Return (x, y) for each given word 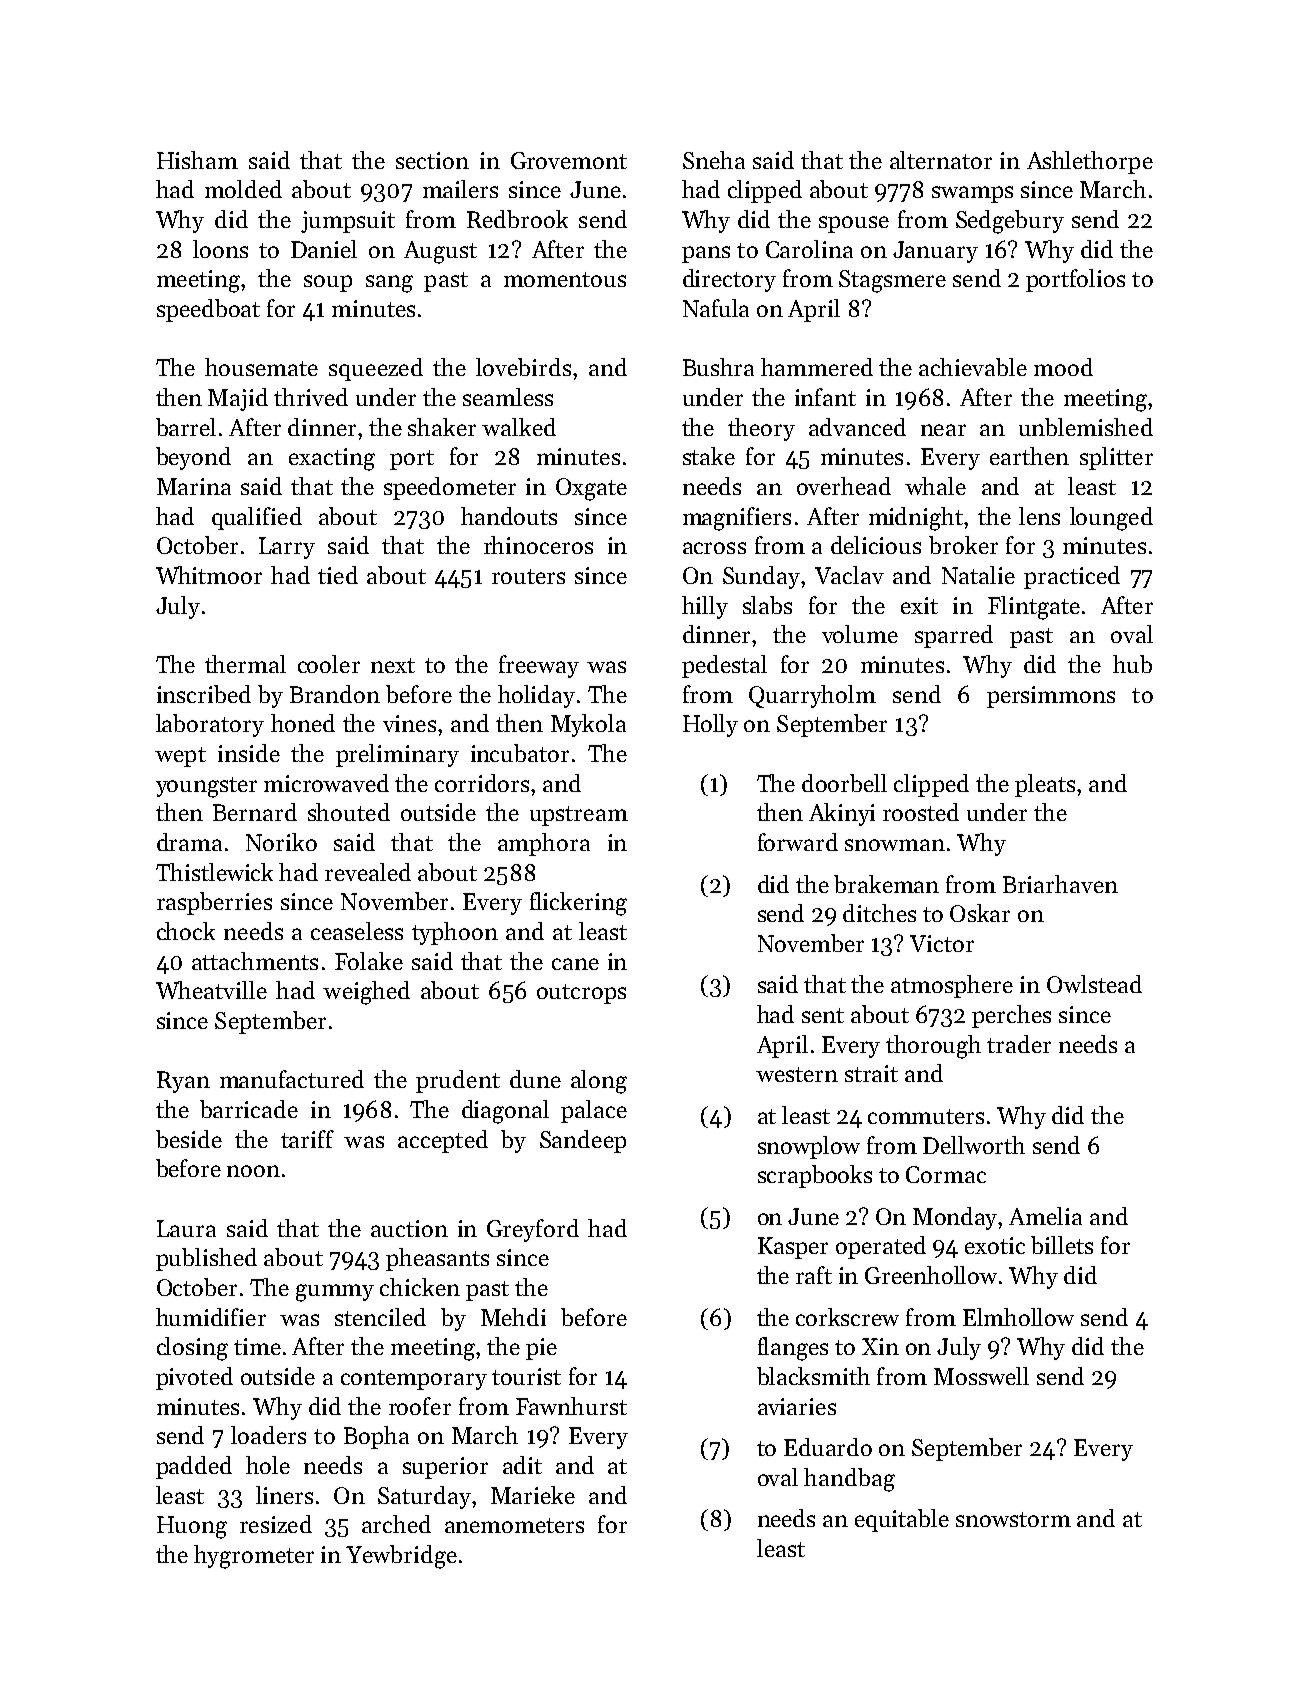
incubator (520, 753)
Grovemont (569, 160)
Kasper (793, 1248)
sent (823, 1015)
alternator (941, 160)
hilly (705, 607)
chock (186, 931)
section (432, 160)
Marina (194, 486)
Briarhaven (1060, 884)
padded (194, 1467)
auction (409, 1228)
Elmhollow (1018, 1317)
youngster (206, 787)
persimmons (1051, 697)
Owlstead (1094, 984)
